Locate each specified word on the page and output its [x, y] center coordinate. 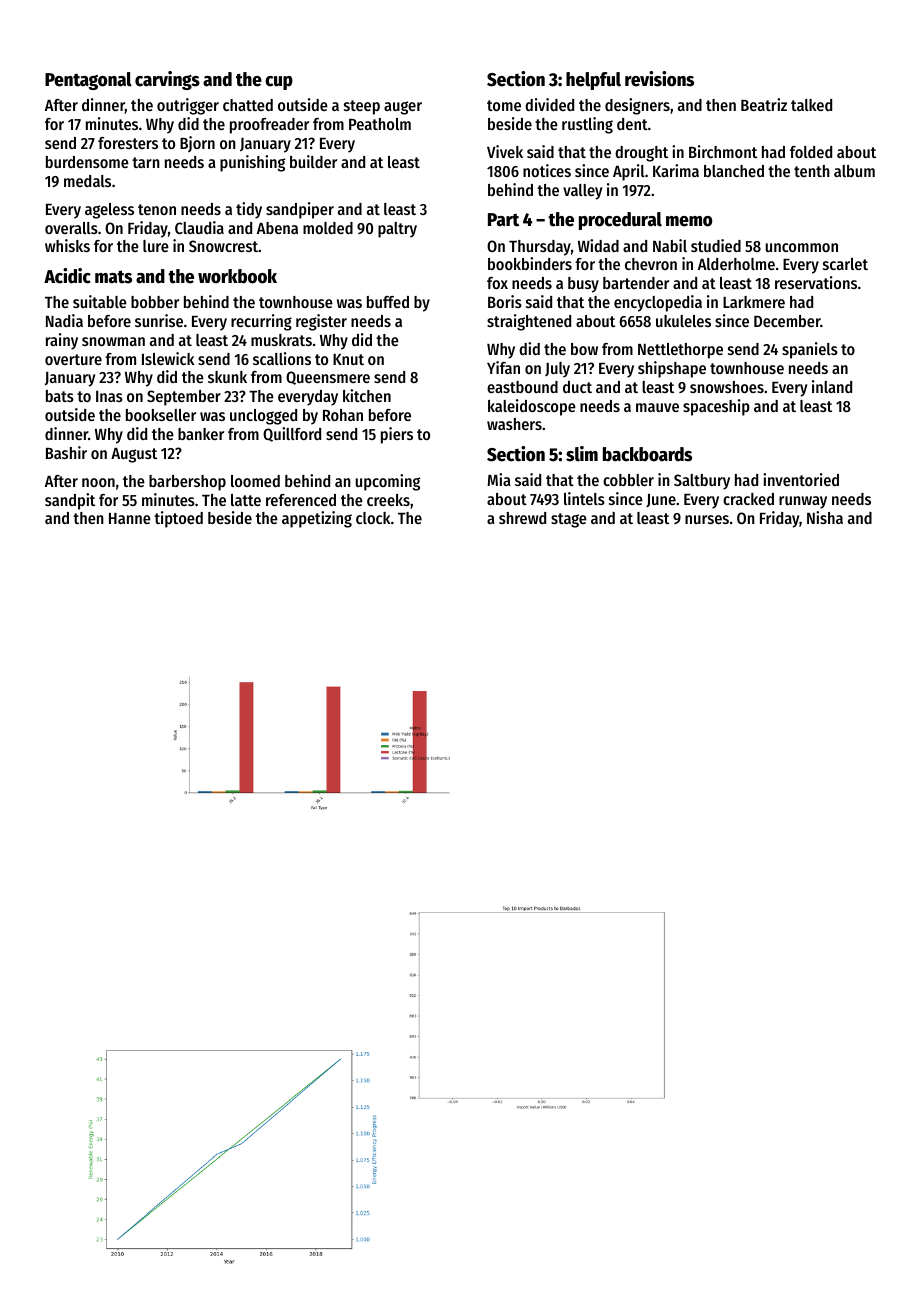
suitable [100, 301]
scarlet [845, 264]
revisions [659, 79]
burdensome [87, 162]
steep [362, 107]
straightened [529, 322]
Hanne [130, 518]
